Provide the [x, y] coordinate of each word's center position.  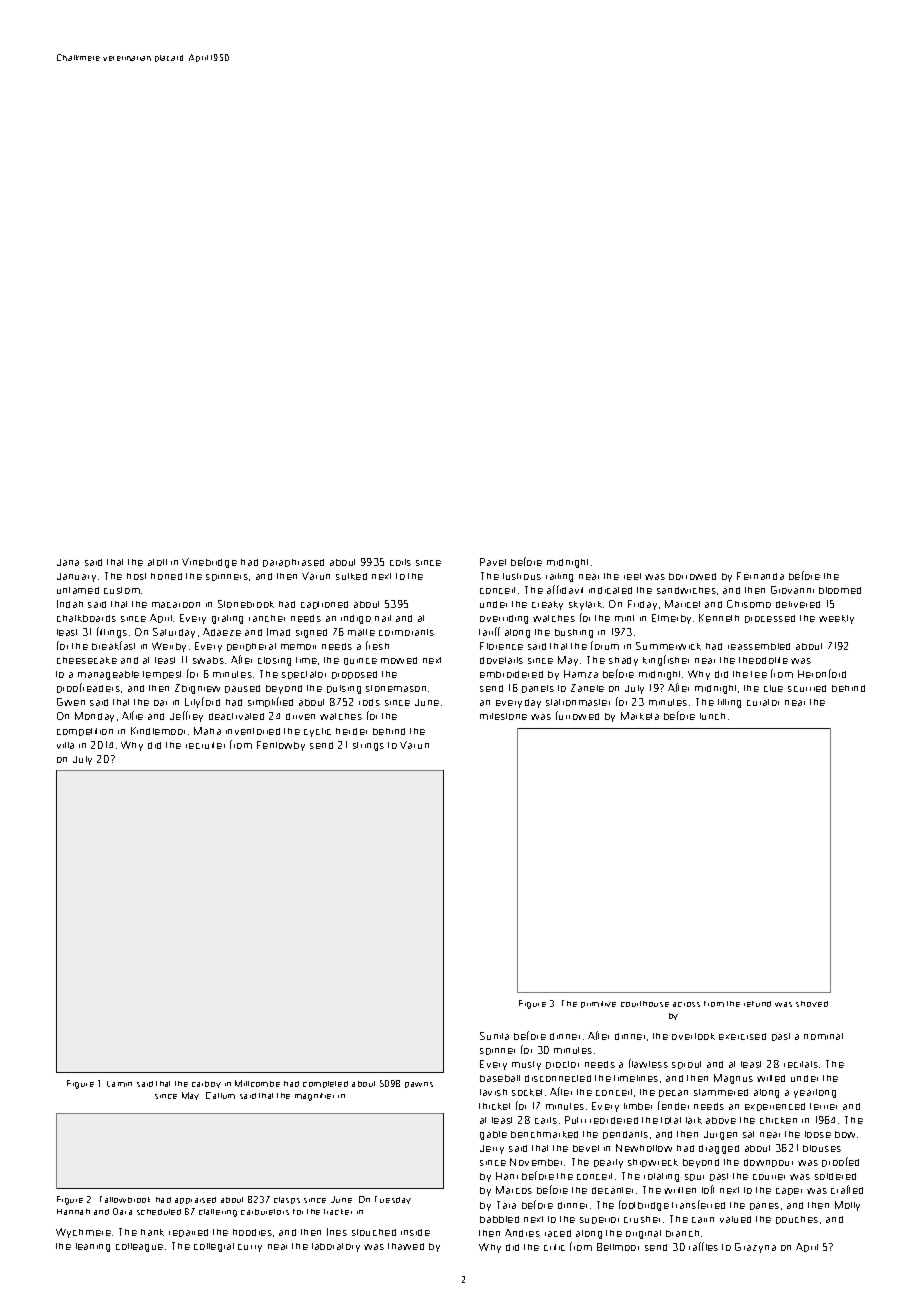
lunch [712, 716]
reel [632, 576]
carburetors [265, 1212]
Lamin [119, 1084]
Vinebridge [209, 563]
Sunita [494, 1036]
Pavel [493, 562]
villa [65, 745]
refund [757, 1004]
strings [368, 746]
